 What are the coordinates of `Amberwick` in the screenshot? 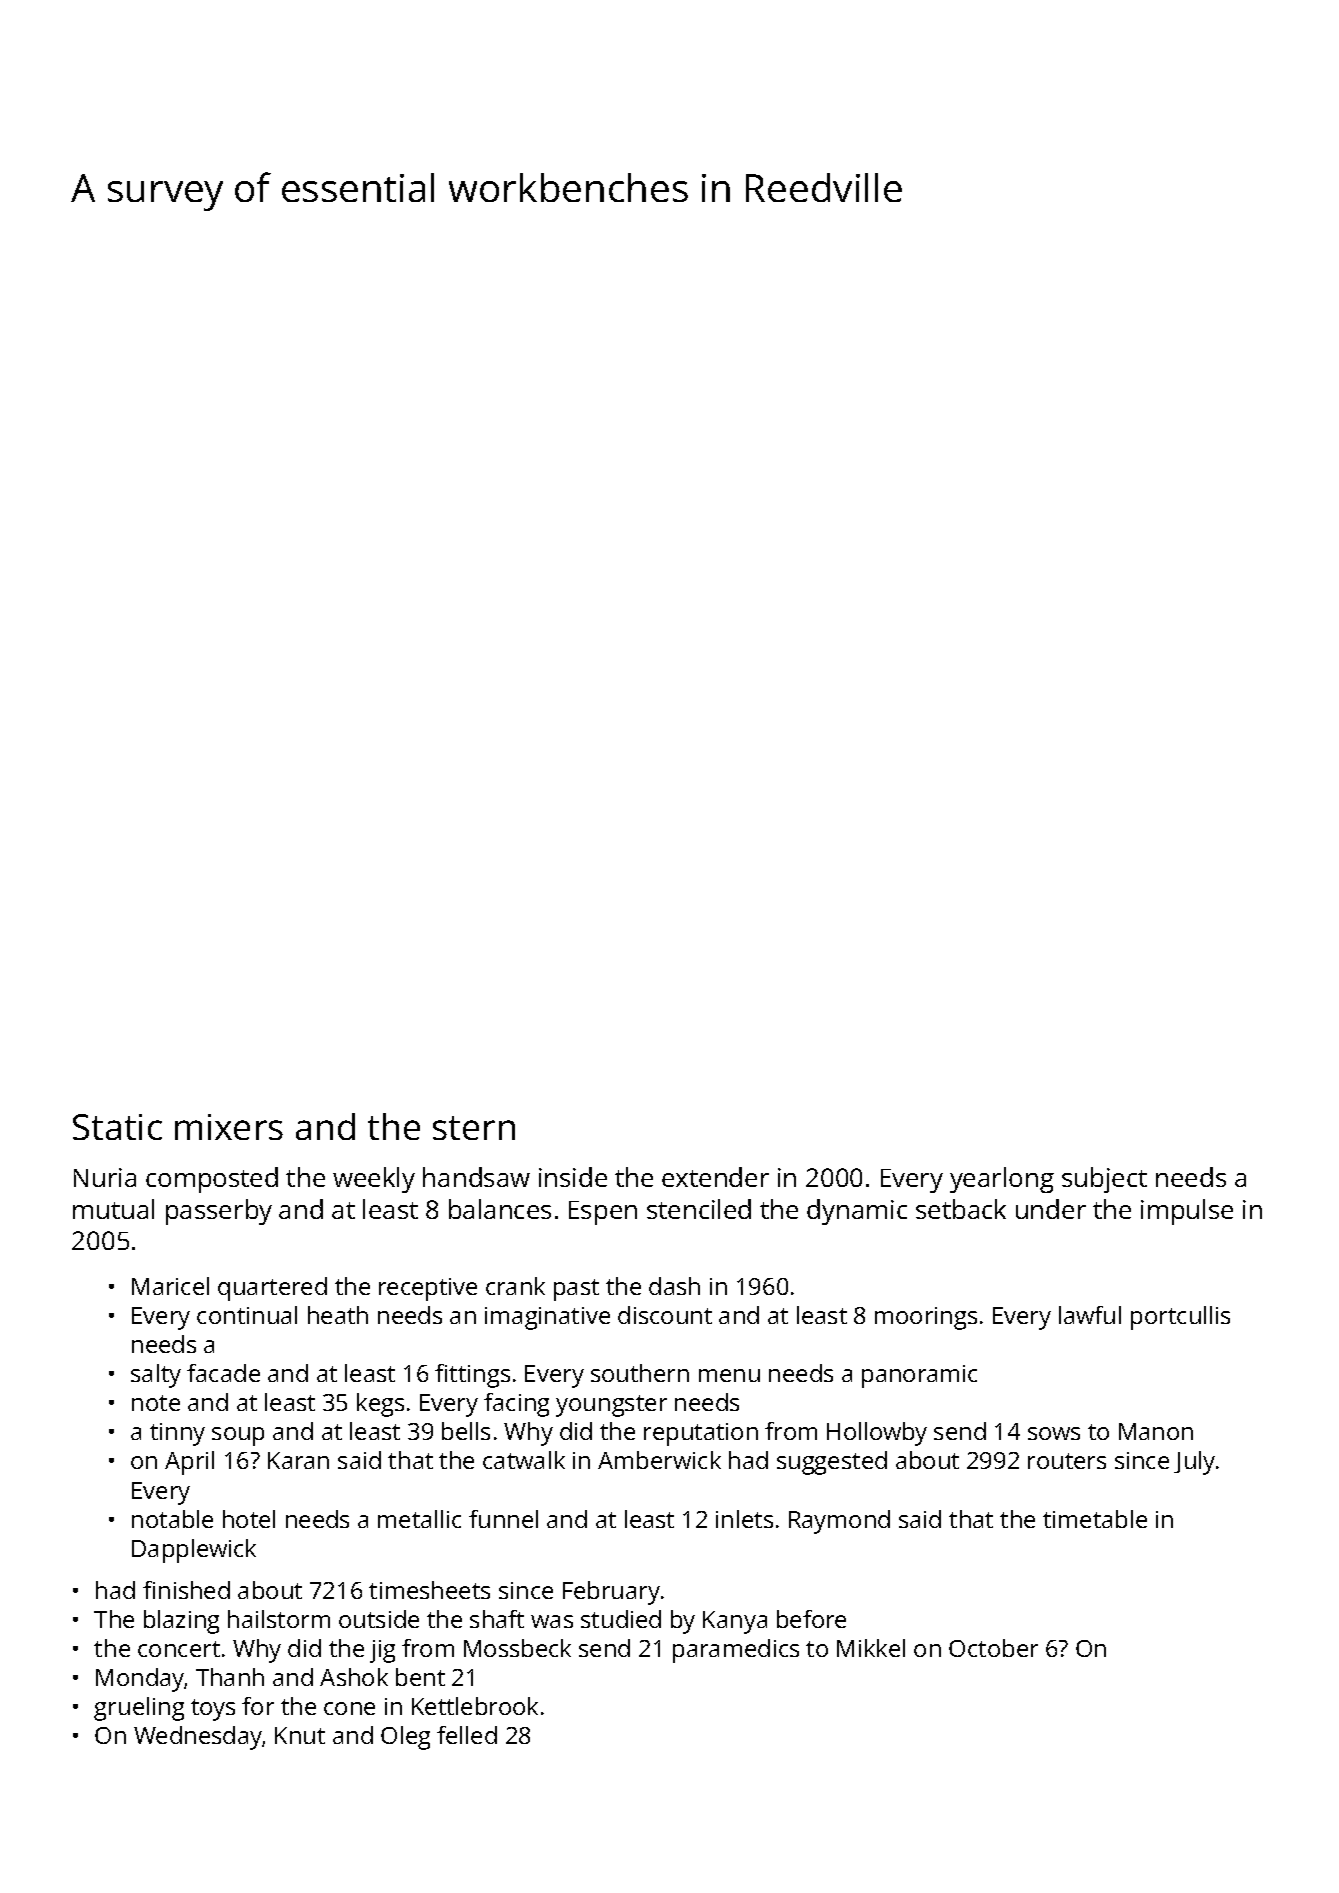 It's located at (659, 1460).
